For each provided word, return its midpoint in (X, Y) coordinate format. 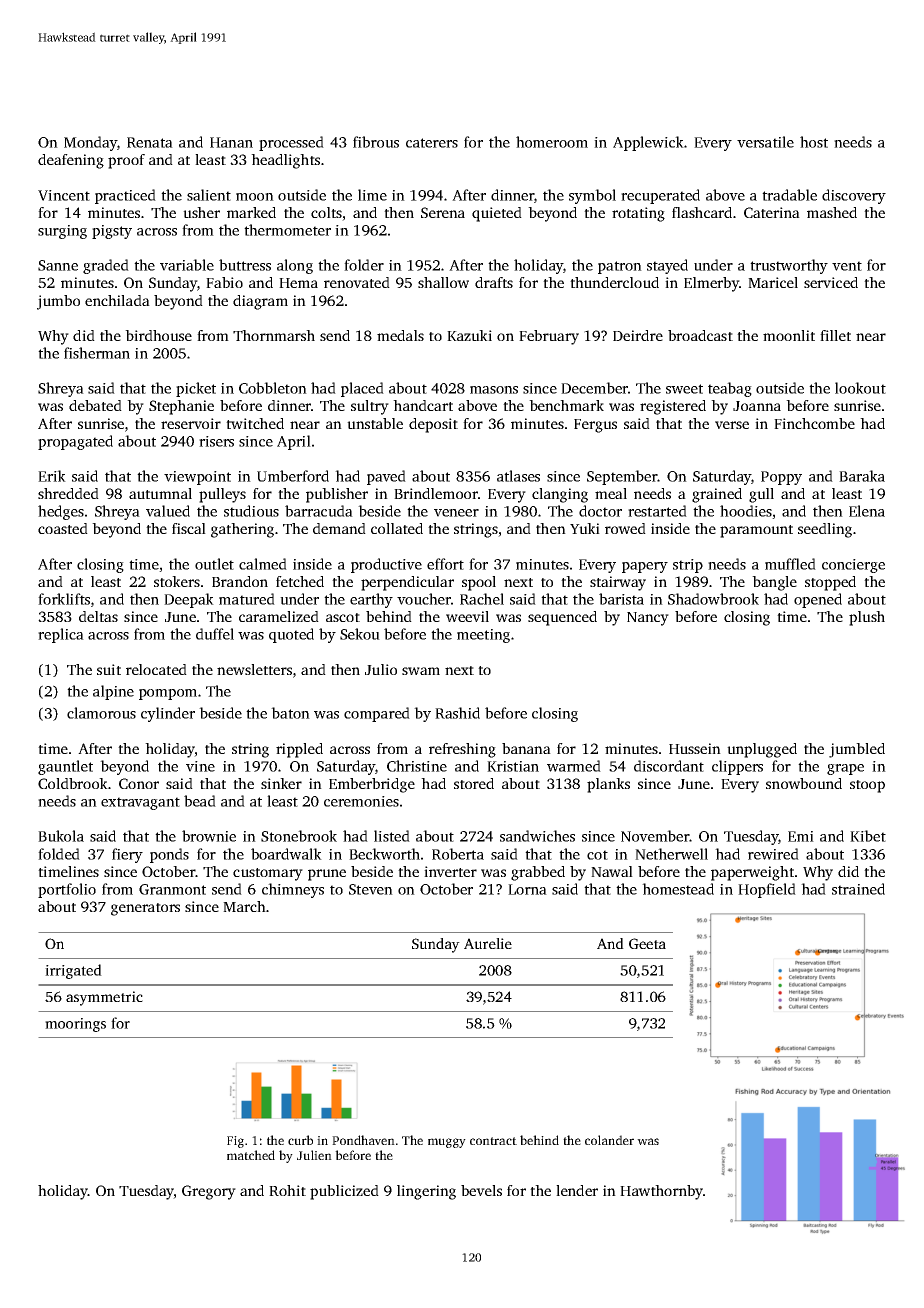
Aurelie (488, 943)
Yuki (585, 528)
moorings (75, 1025)
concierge (853, 566)
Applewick (648, 143)
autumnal (160, 493)
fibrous (376, 142)
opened (818, 600)
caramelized (279, 616)
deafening (71, 161)
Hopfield (767, 890)
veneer (456, 513)
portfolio (67, 890)
